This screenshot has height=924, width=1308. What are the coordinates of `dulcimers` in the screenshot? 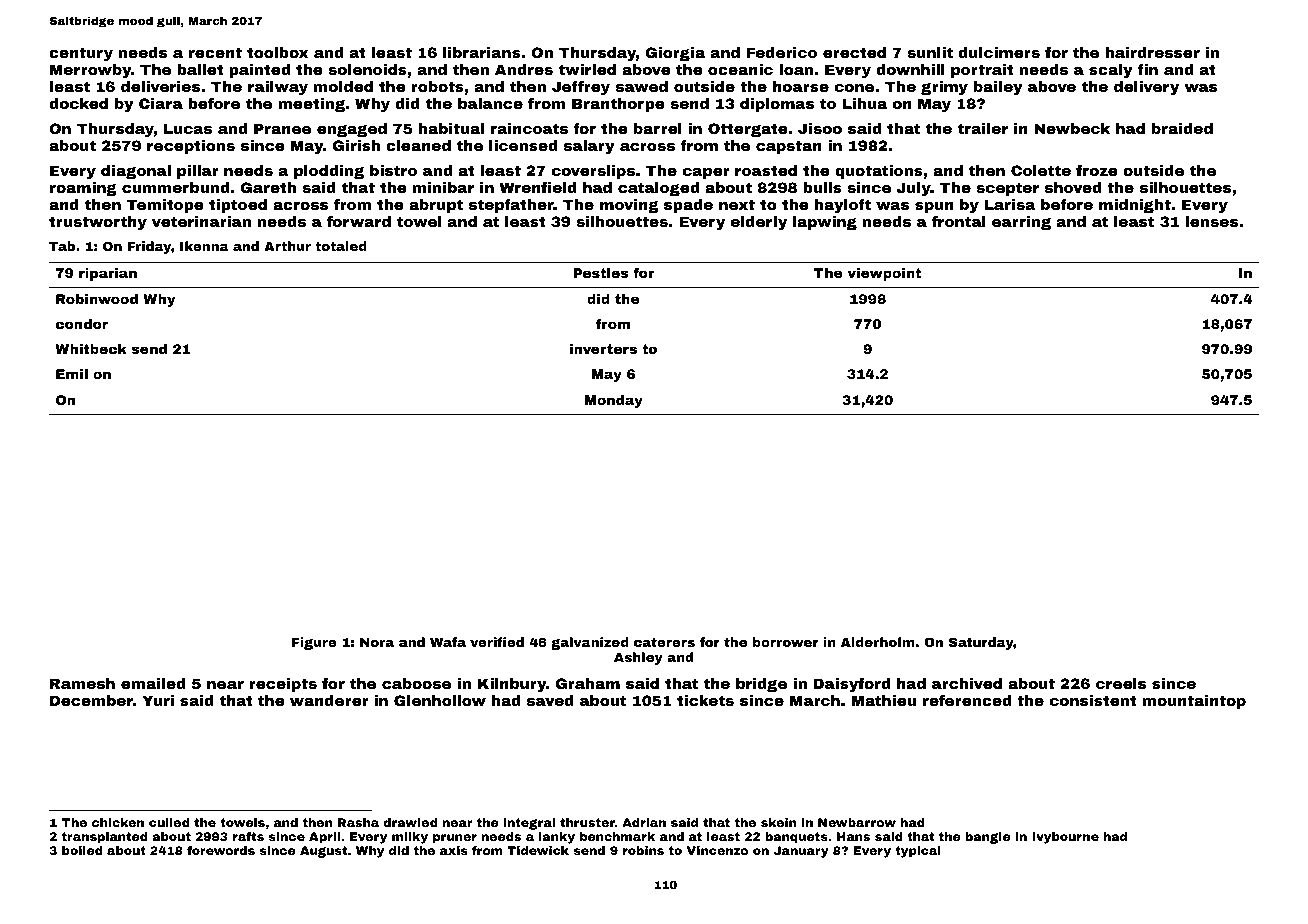 It's located at (999, 52).
